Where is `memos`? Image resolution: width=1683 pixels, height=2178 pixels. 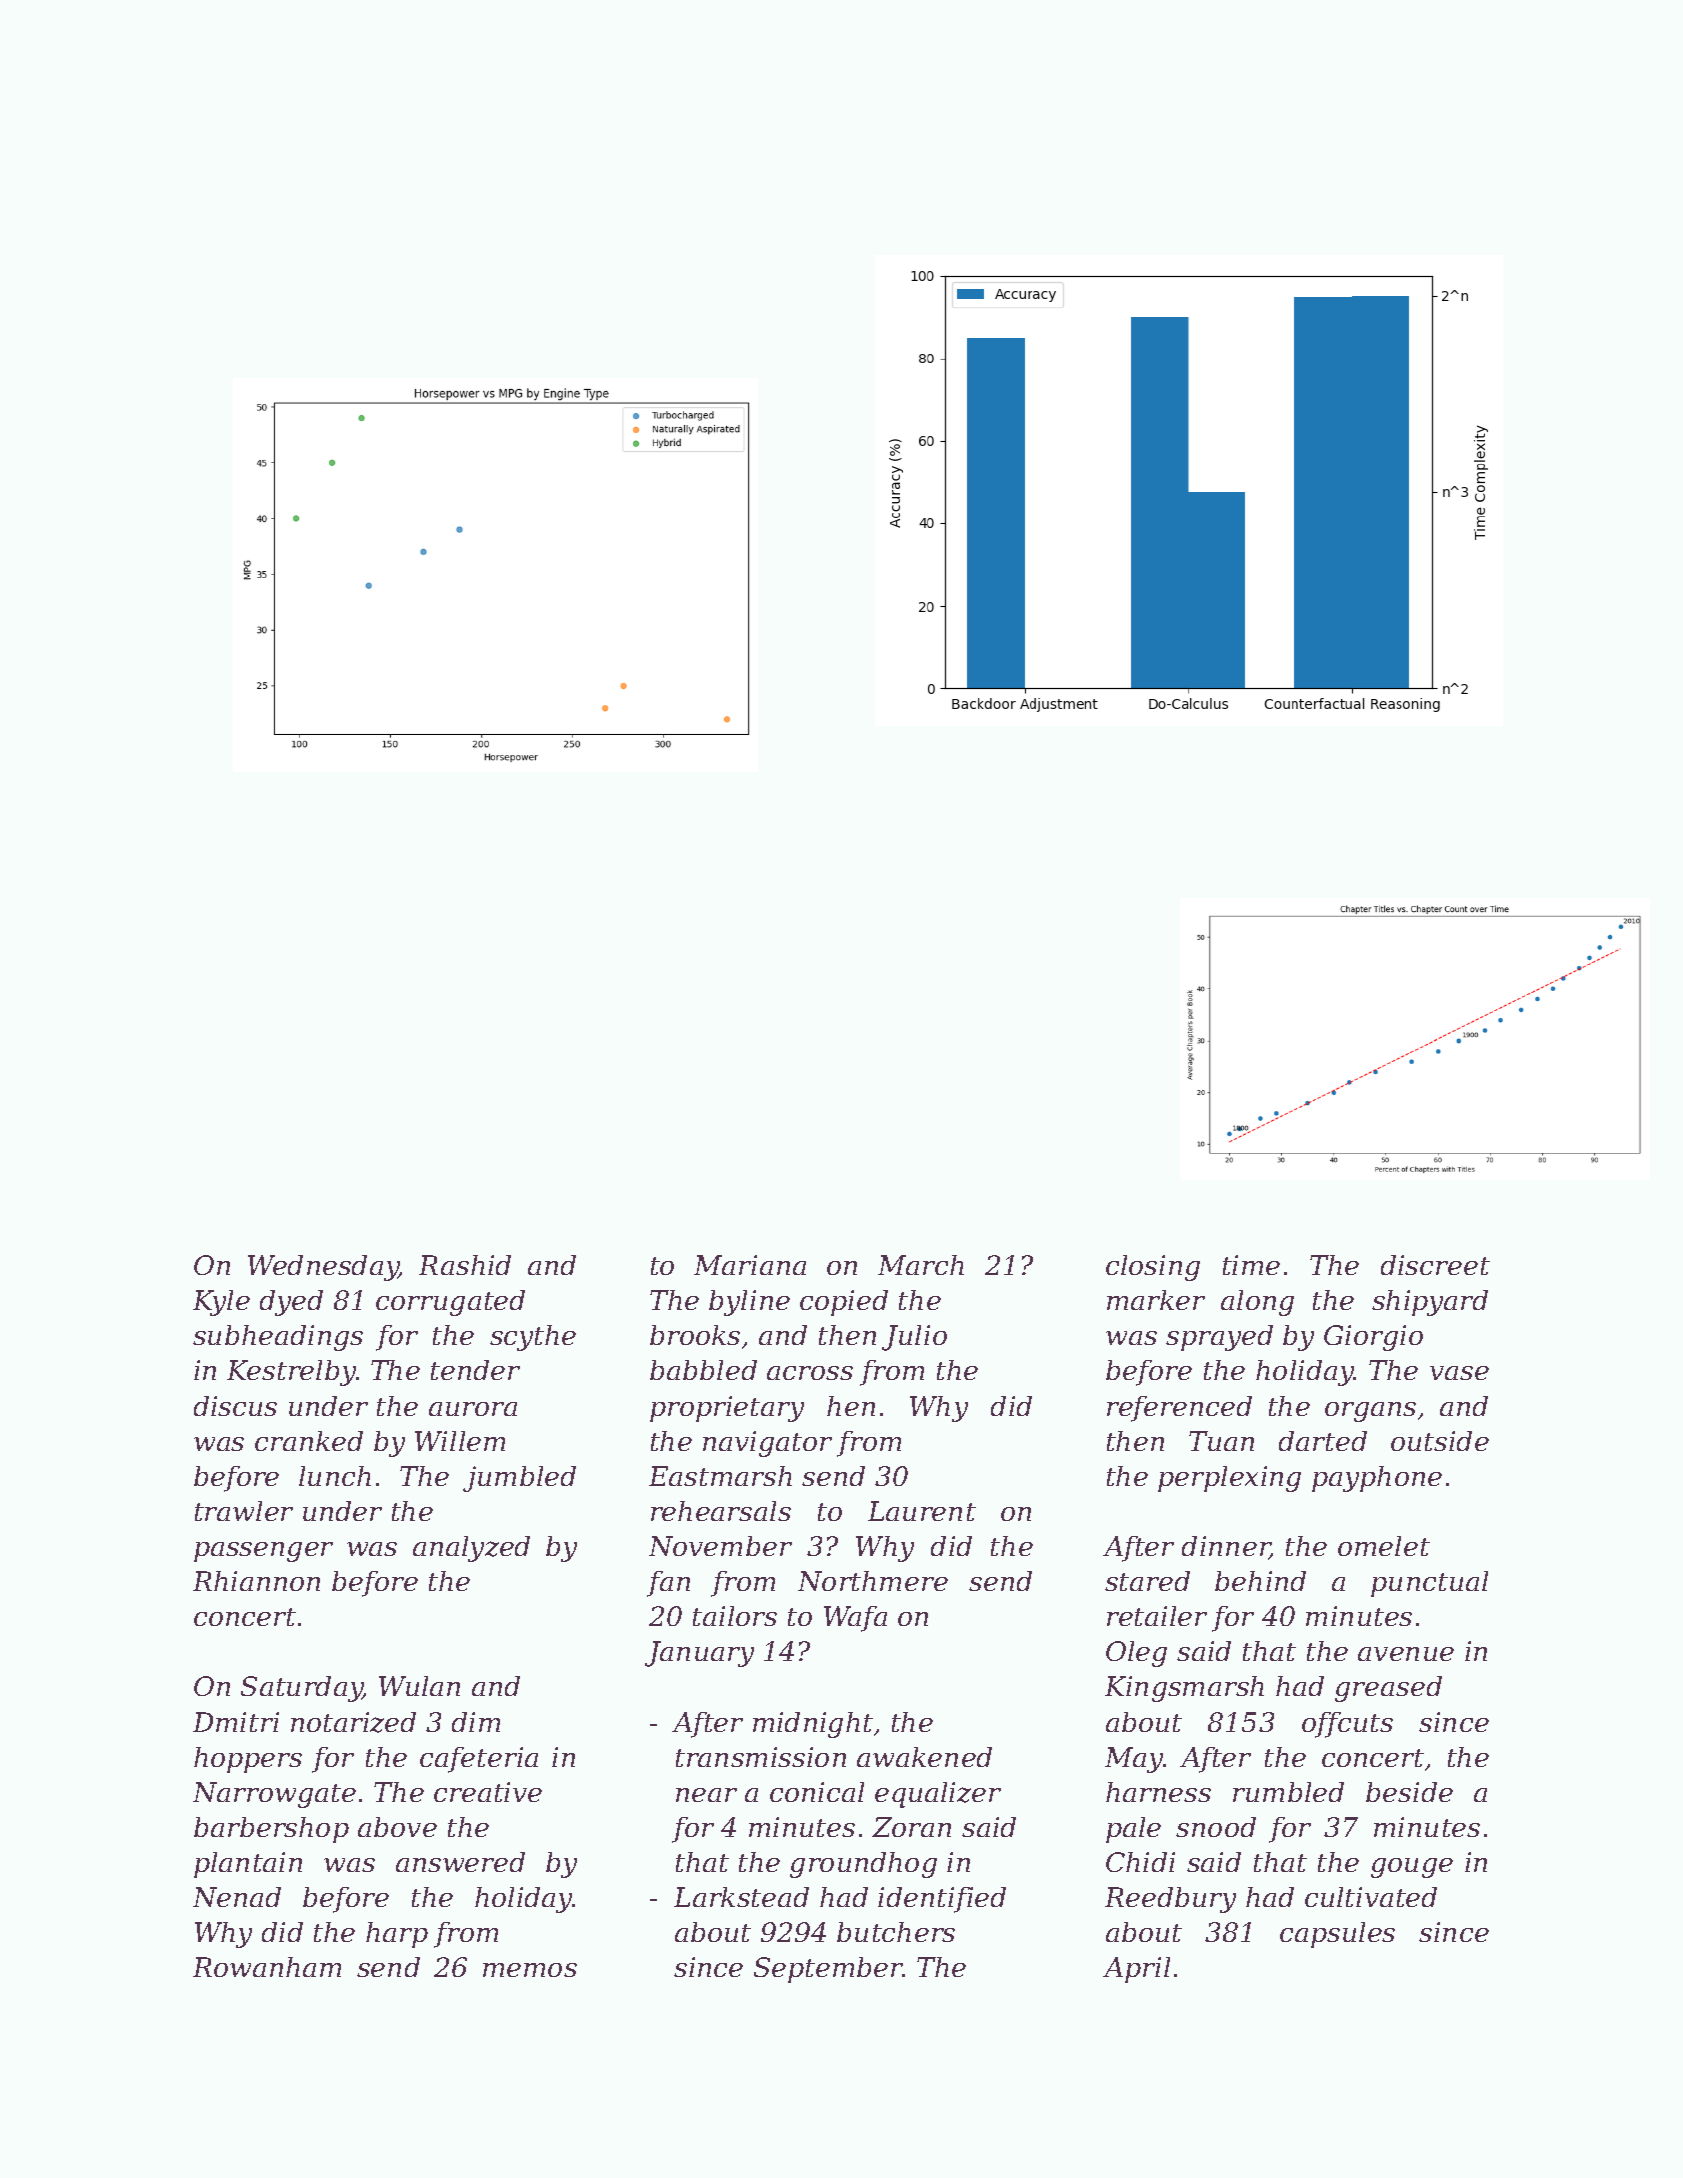
memos is located at coordinates (530, 1970).
